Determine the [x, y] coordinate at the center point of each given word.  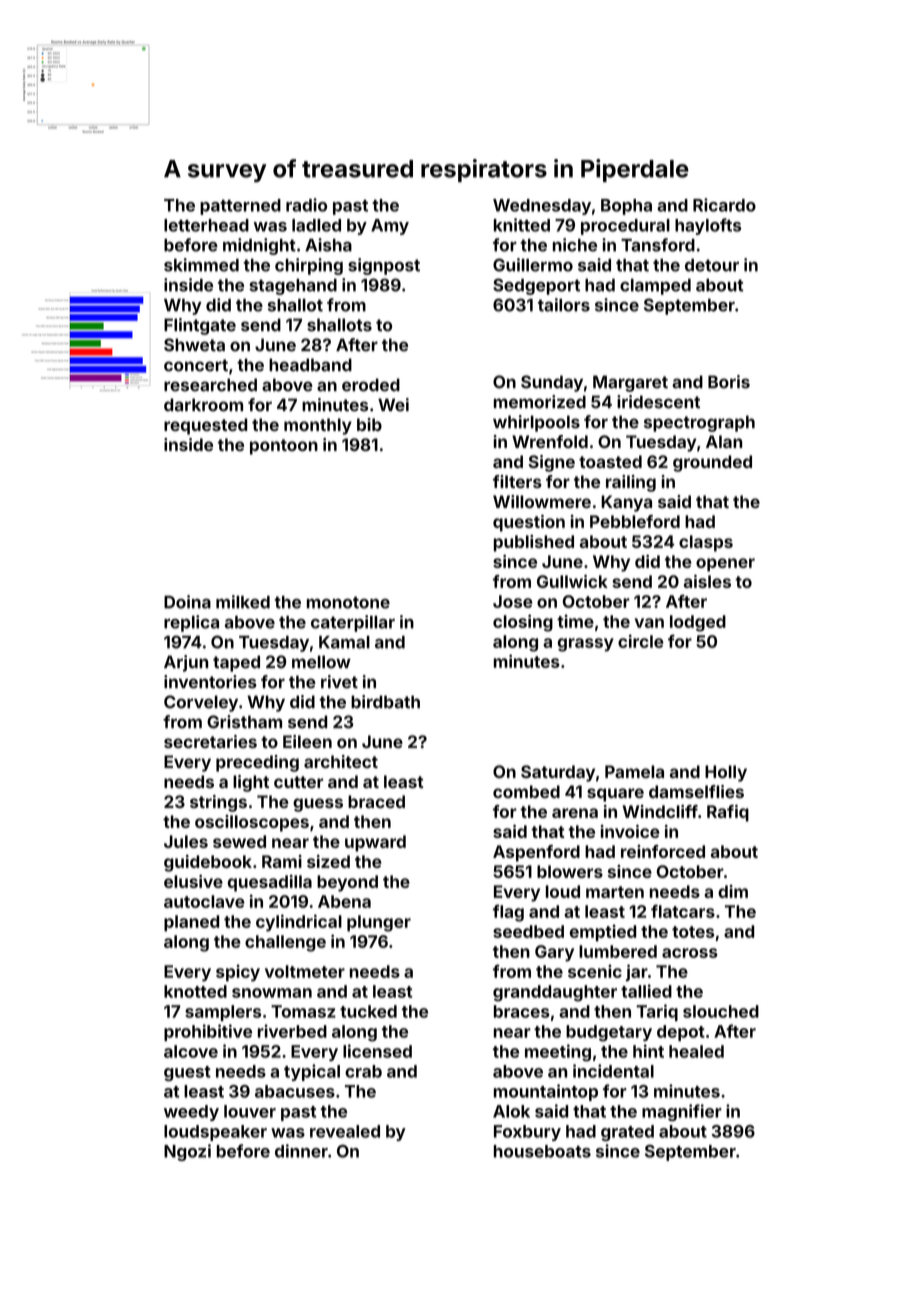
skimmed [201, 265]
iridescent [658, 402]
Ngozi [187, 1152]
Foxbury [527, 1133]
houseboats [542, 1151]
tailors [564, 305]
